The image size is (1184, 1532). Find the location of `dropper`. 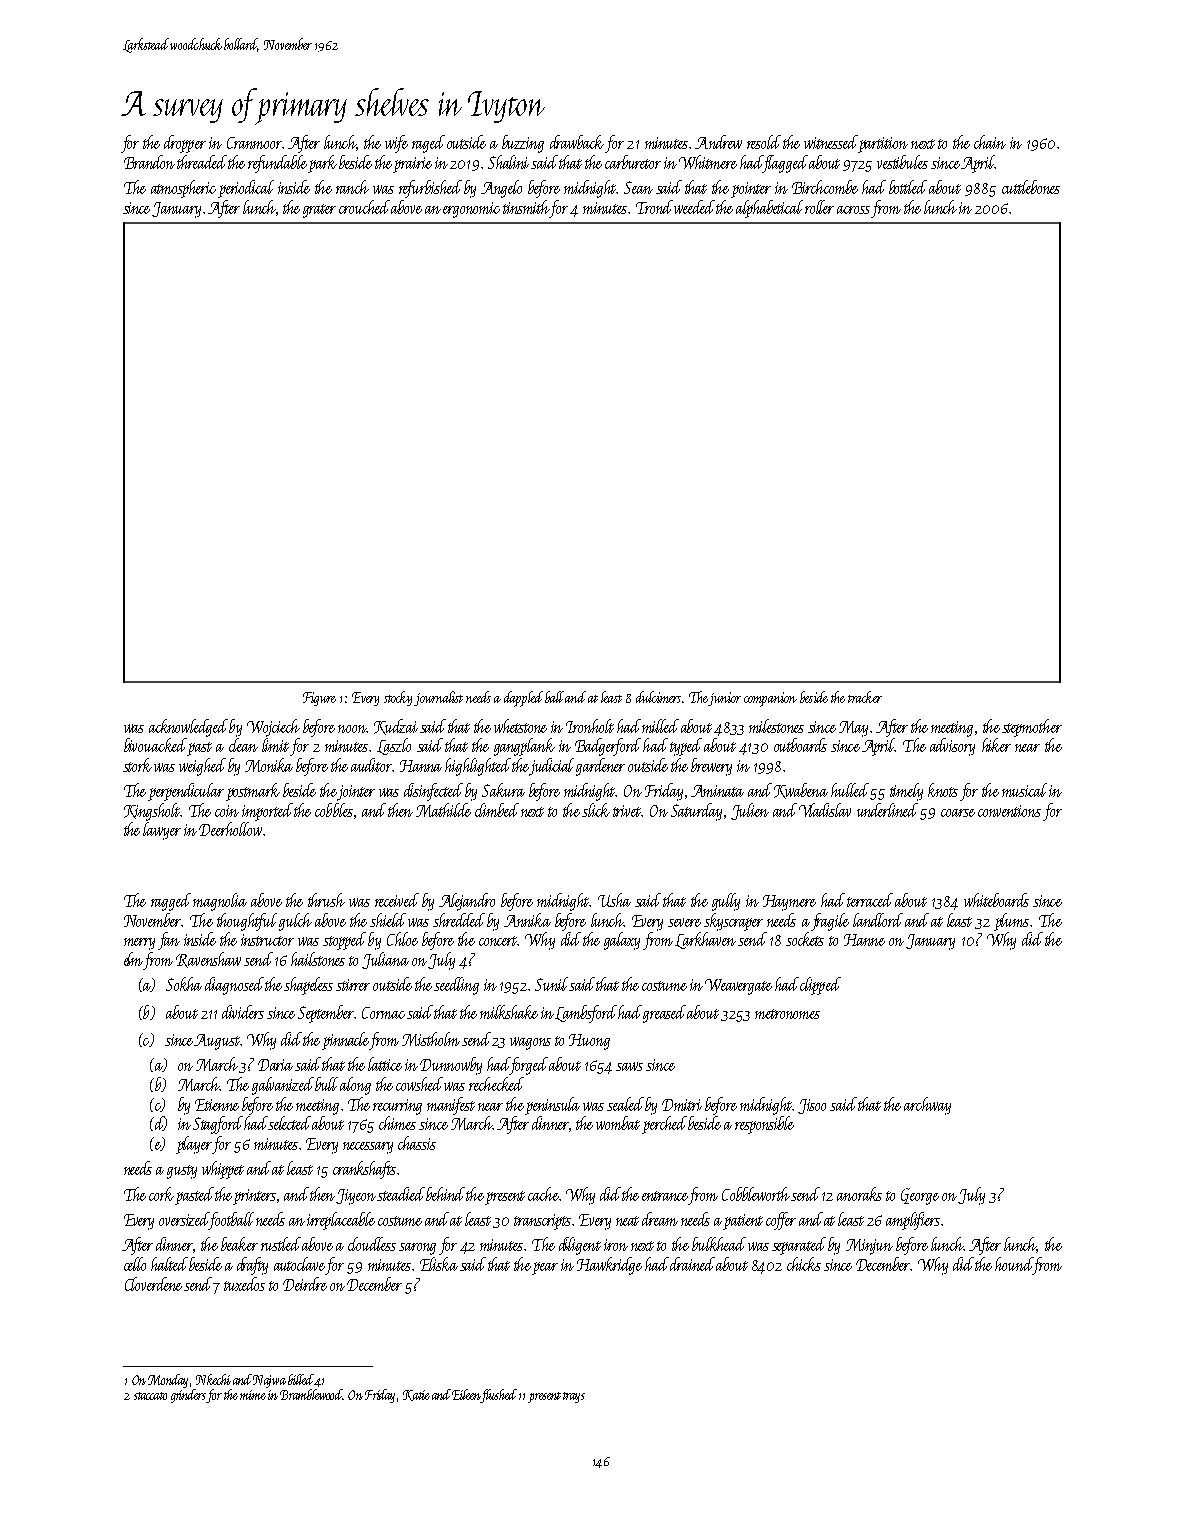

dropper is located at coordinates (185, 144).
